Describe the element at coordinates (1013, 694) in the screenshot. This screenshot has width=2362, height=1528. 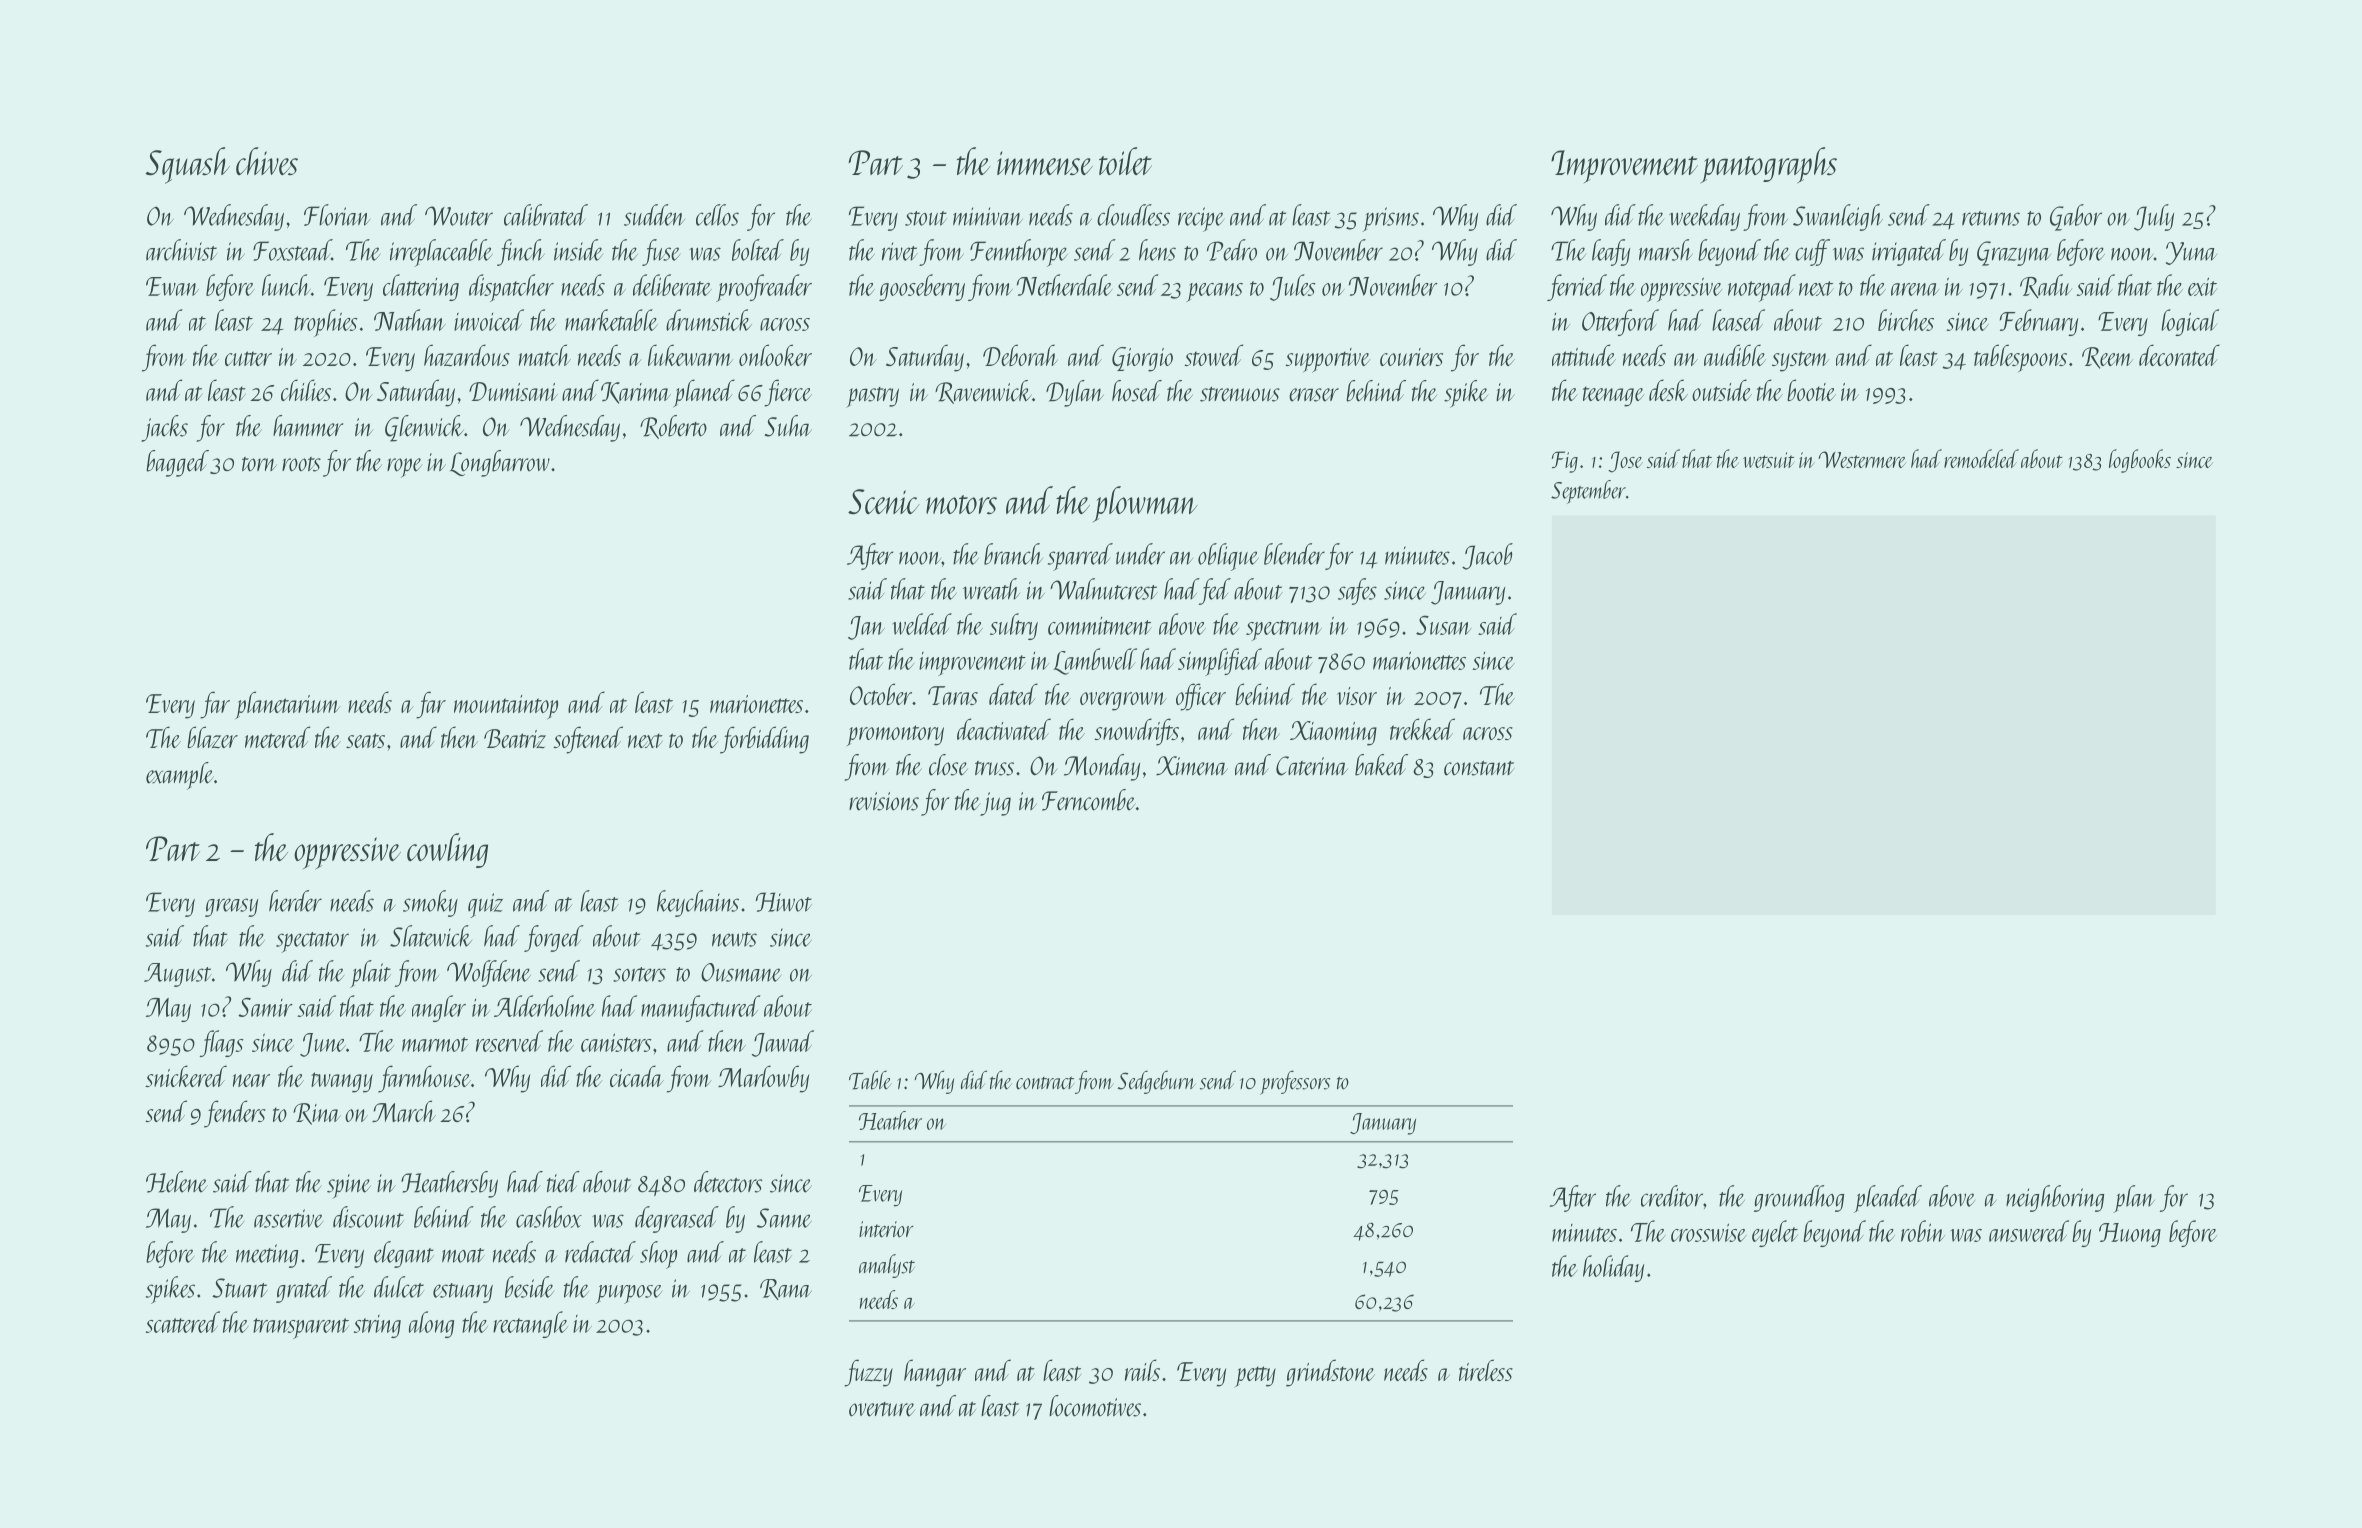
I see `dated` at that location.
